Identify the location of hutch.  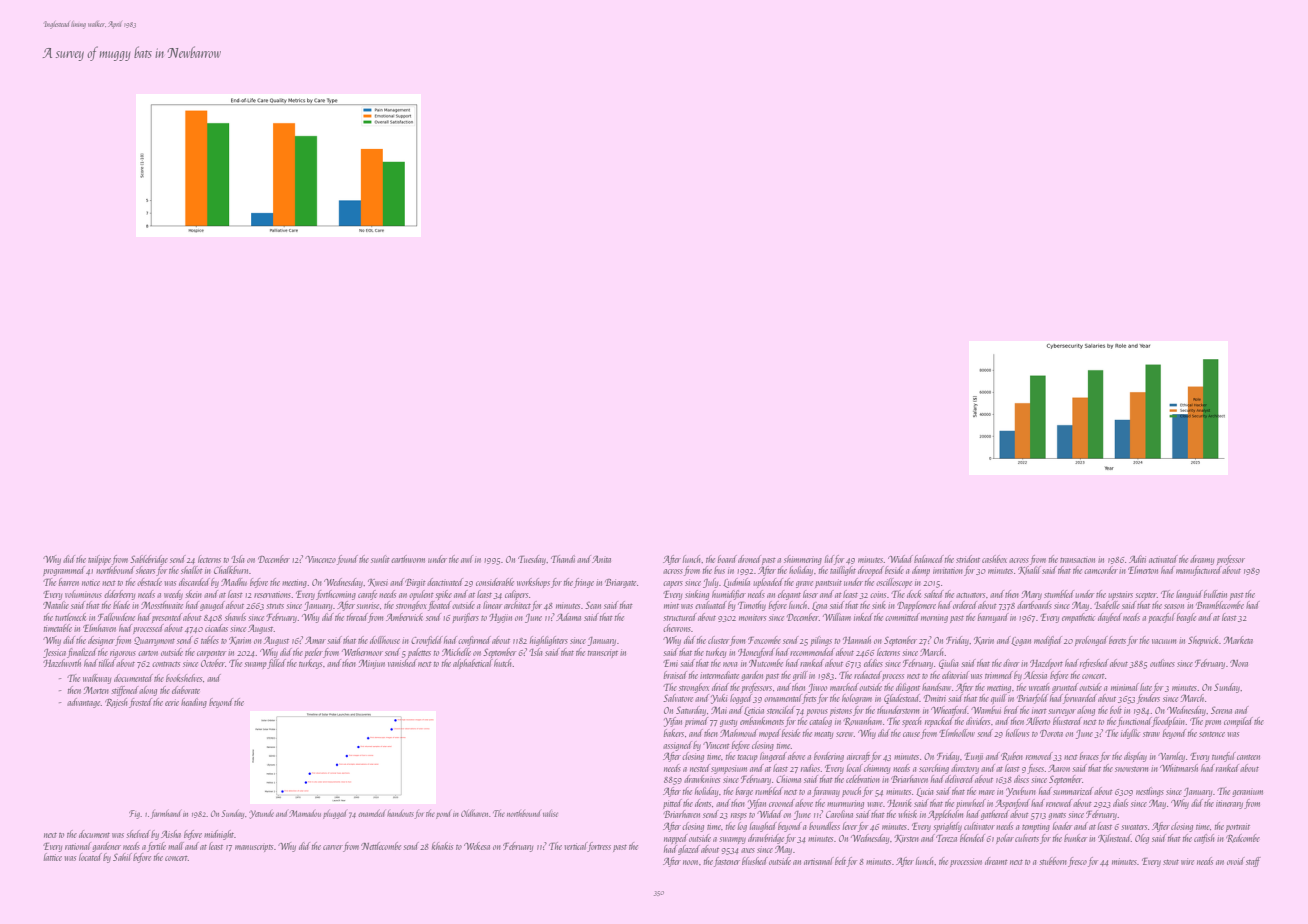
(503, 663).
